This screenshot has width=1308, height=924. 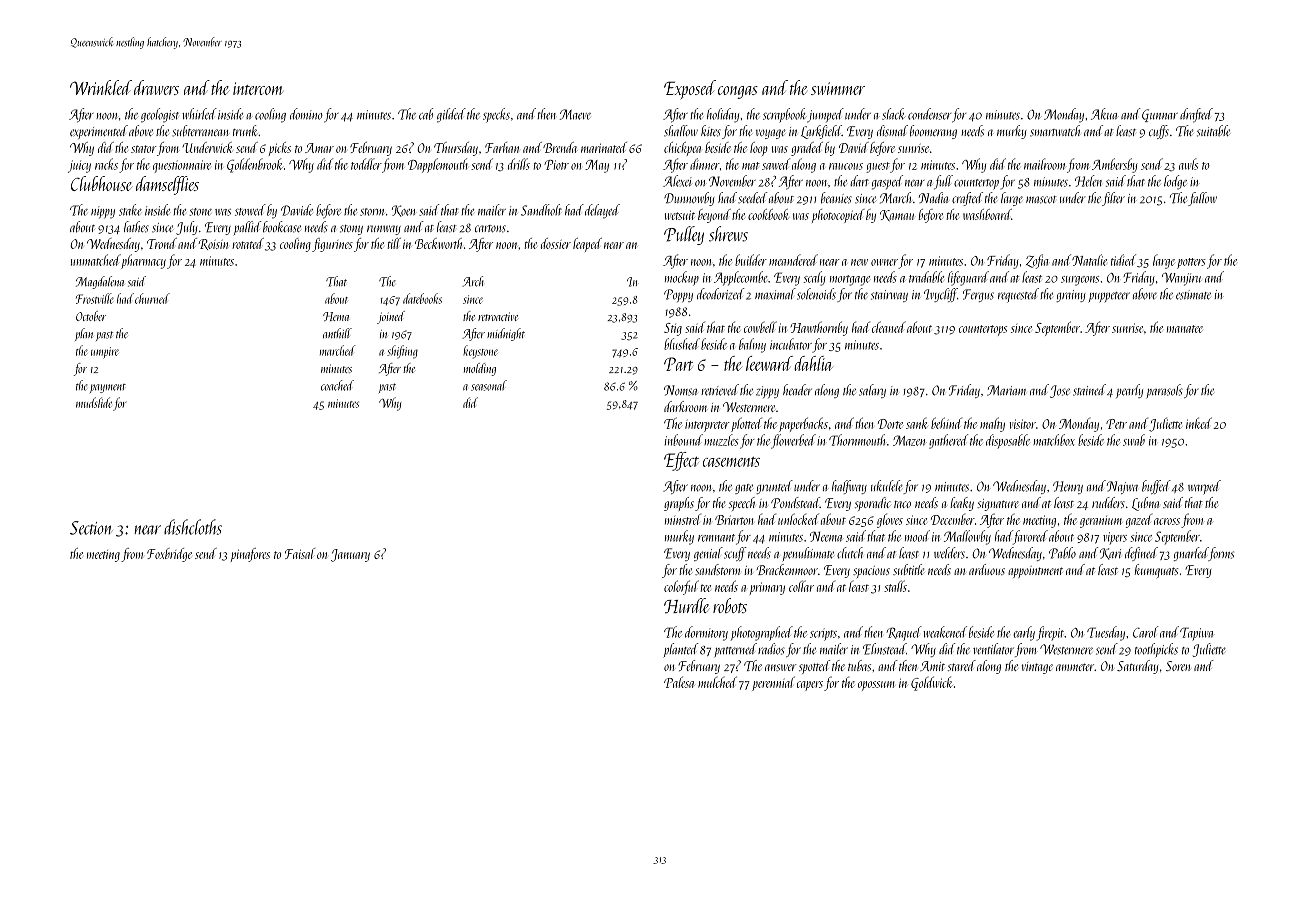 What do you see at coordinates (169, 555) in the screenshot?
I see `Foxbridge` at bounding box center [169, 555].
